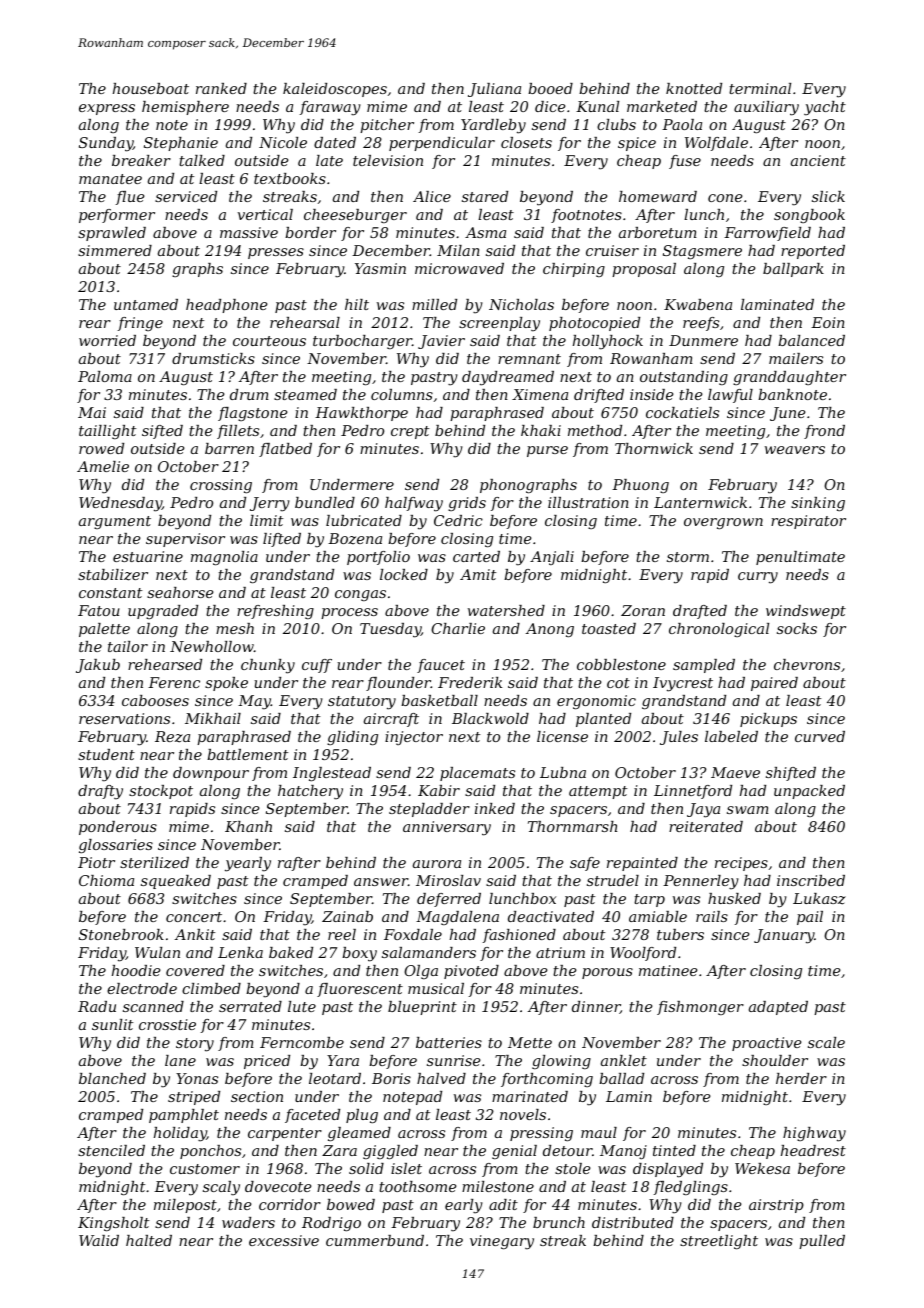  What do you see at coordinates (352, 738) in the screenshot?
I see `gliding` at bounding box center [352, 738].
